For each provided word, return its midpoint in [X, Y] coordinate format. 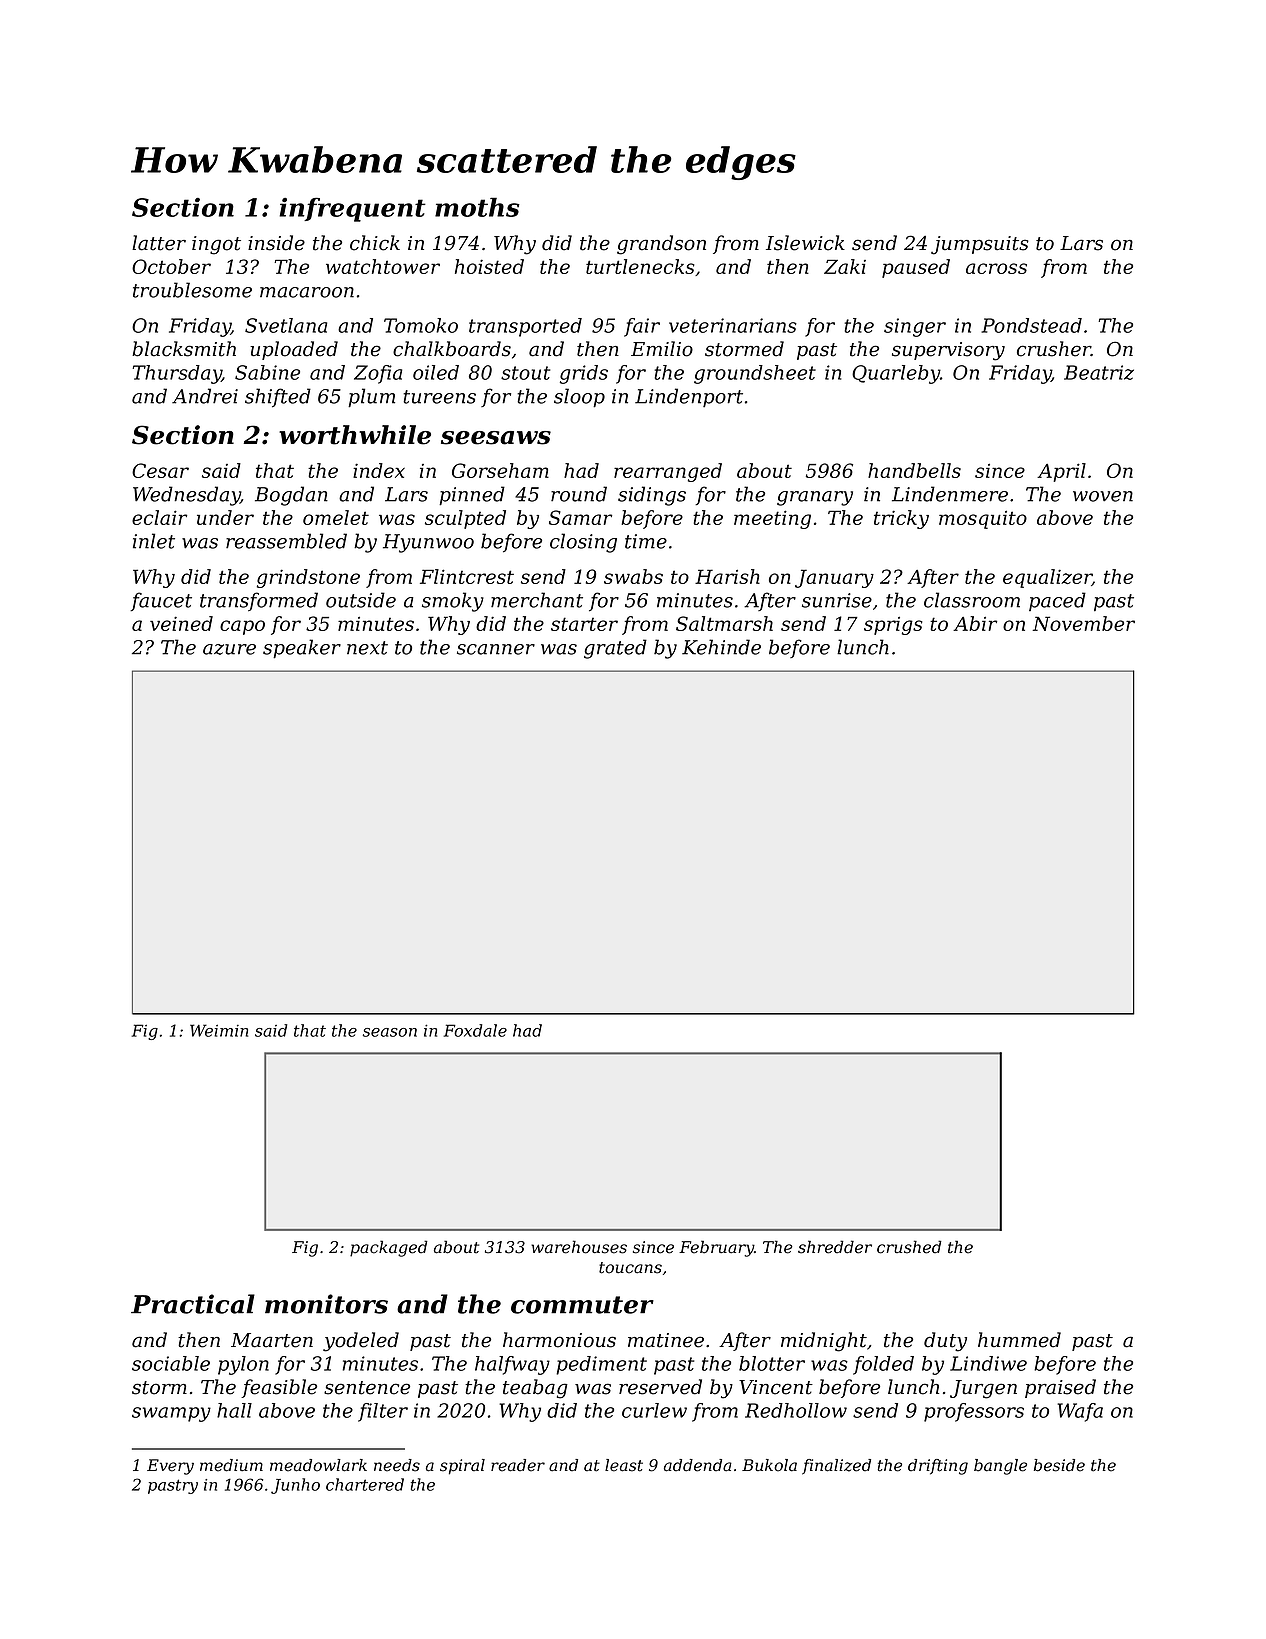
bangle [1000, 1467]
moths [477, 207]
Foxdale [475, 1030]
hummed [1019, 1340]
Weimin [219, 1030]
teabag [535, 1389]
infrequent [352, 209]
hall [234, 1410]
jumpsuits [980, 245]
